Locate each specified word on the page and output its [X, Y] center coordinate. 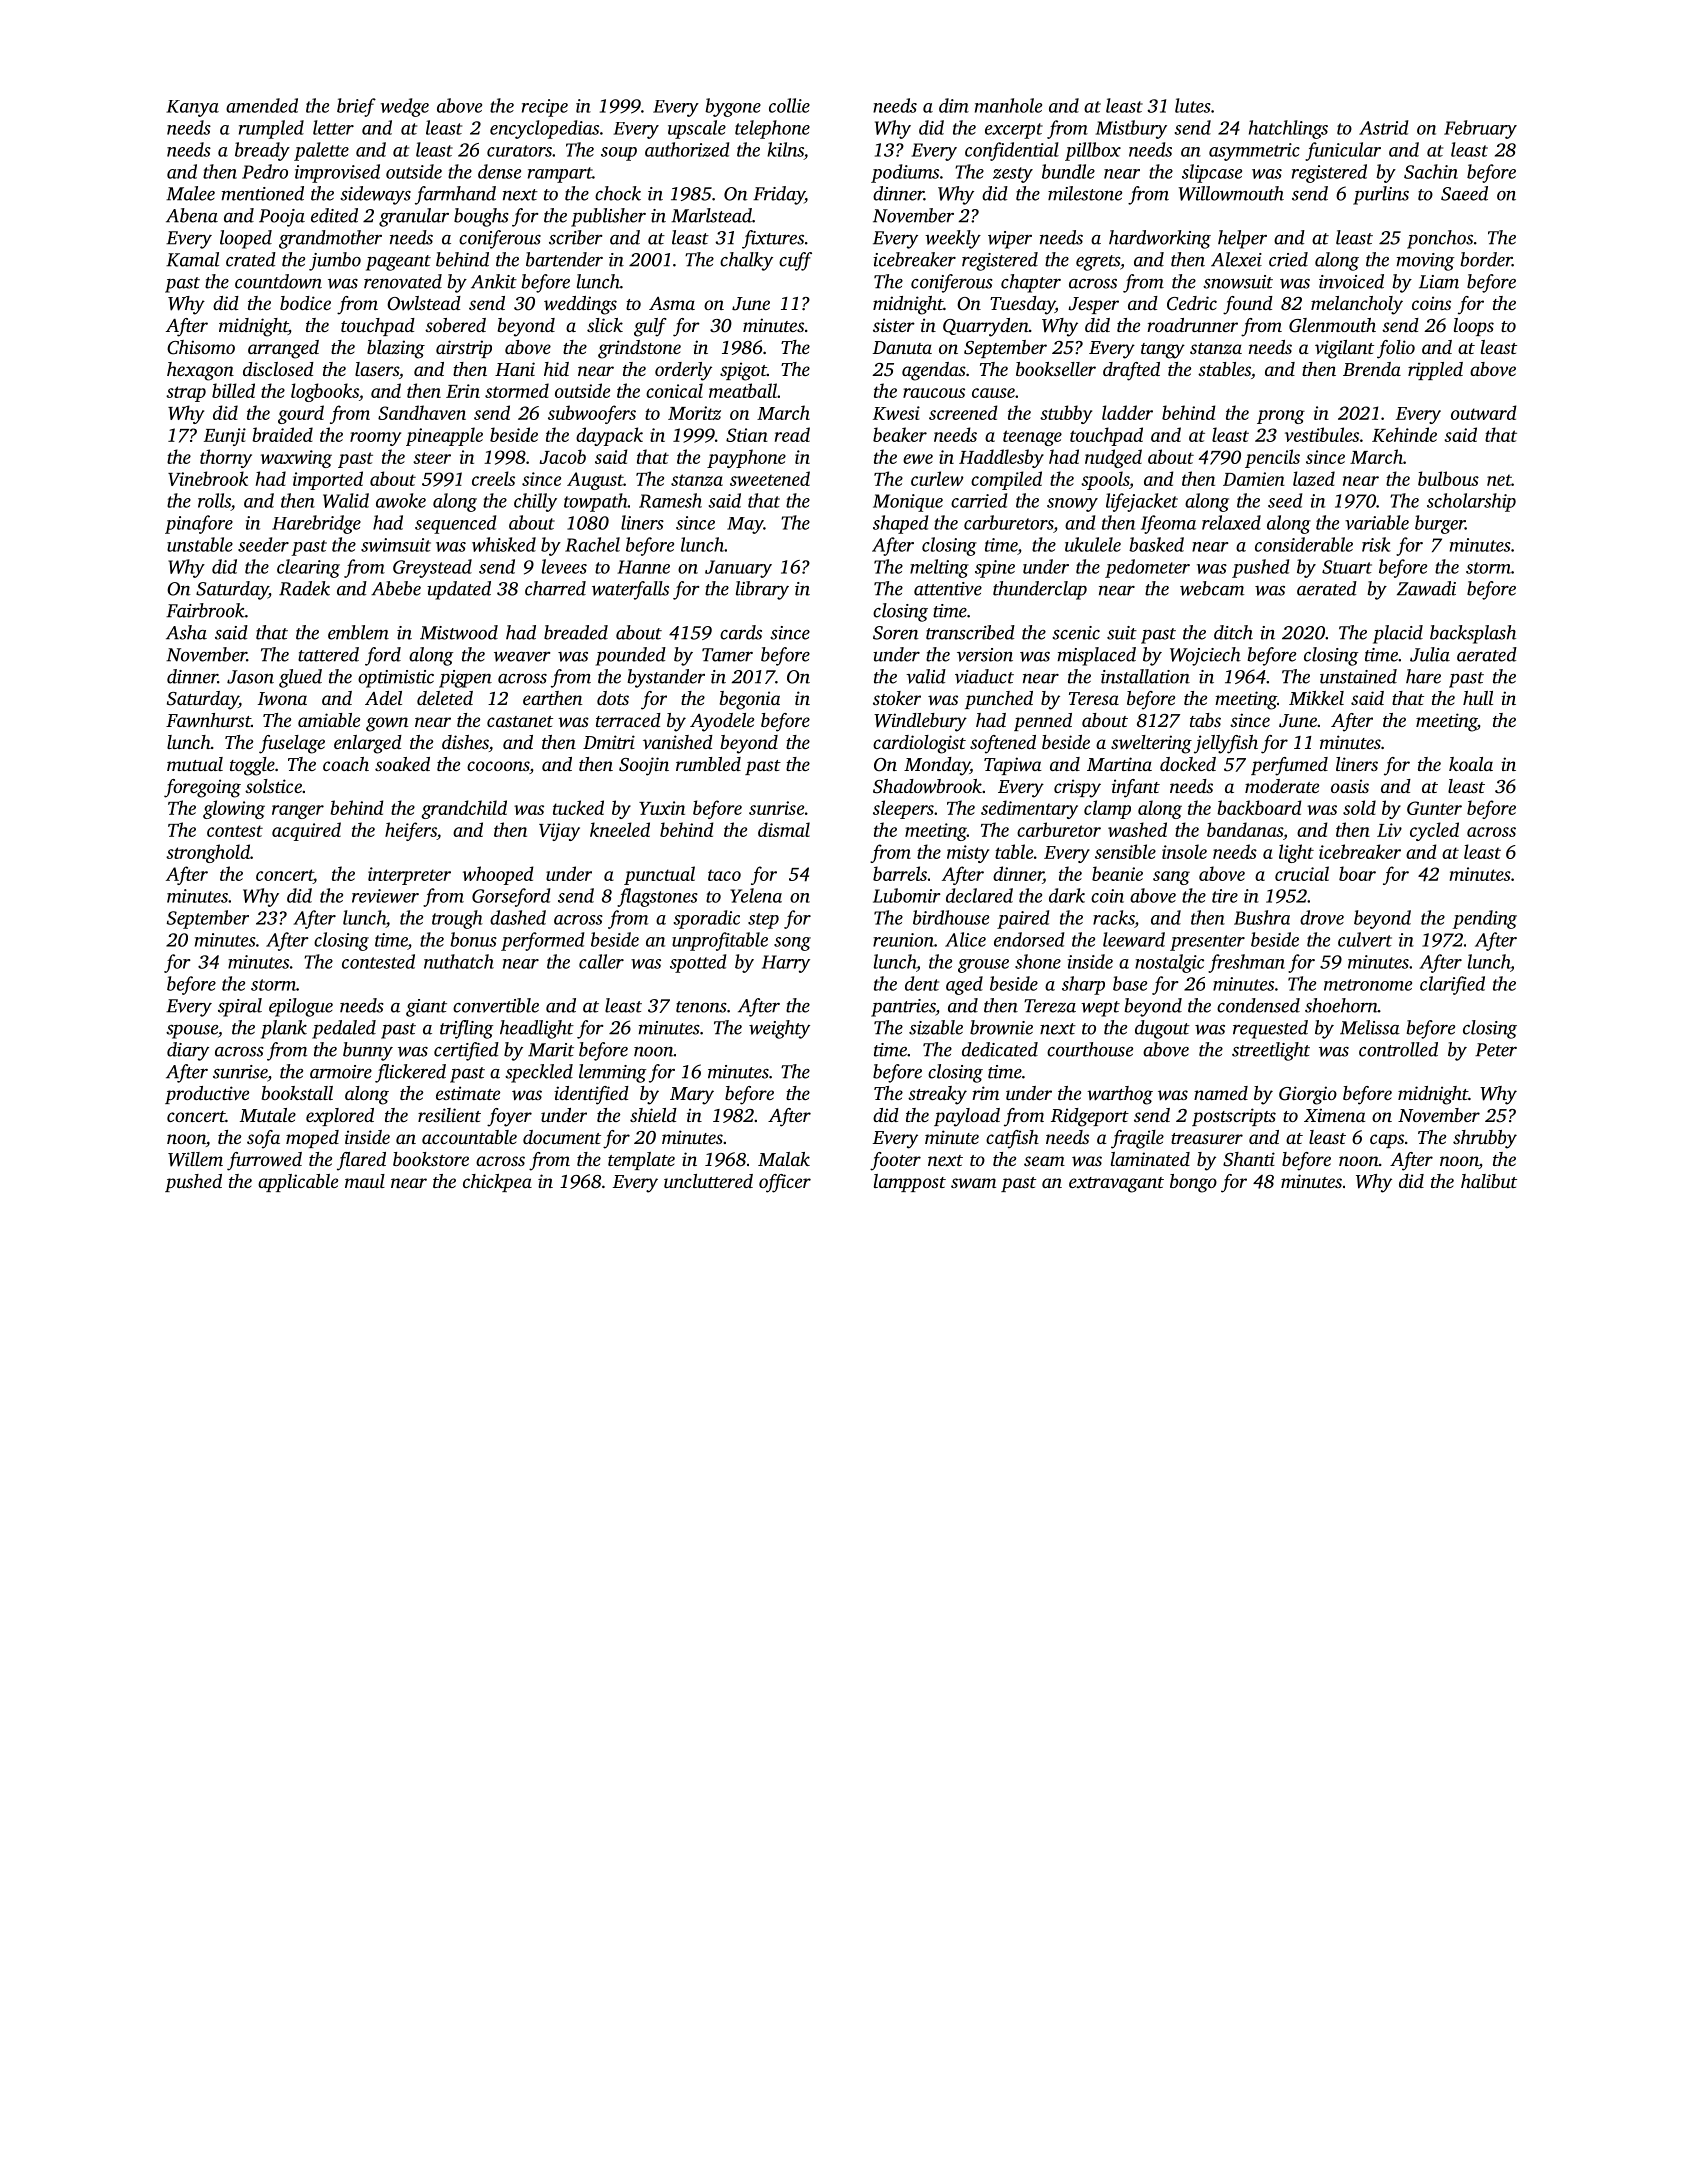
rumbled [708, 764]
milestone [1085, 193]
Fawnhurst [208, 720]
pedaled [344, 1029]
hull [1478, 698]
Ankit [494, 281]
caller [601, 961]
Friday [779, 195]
